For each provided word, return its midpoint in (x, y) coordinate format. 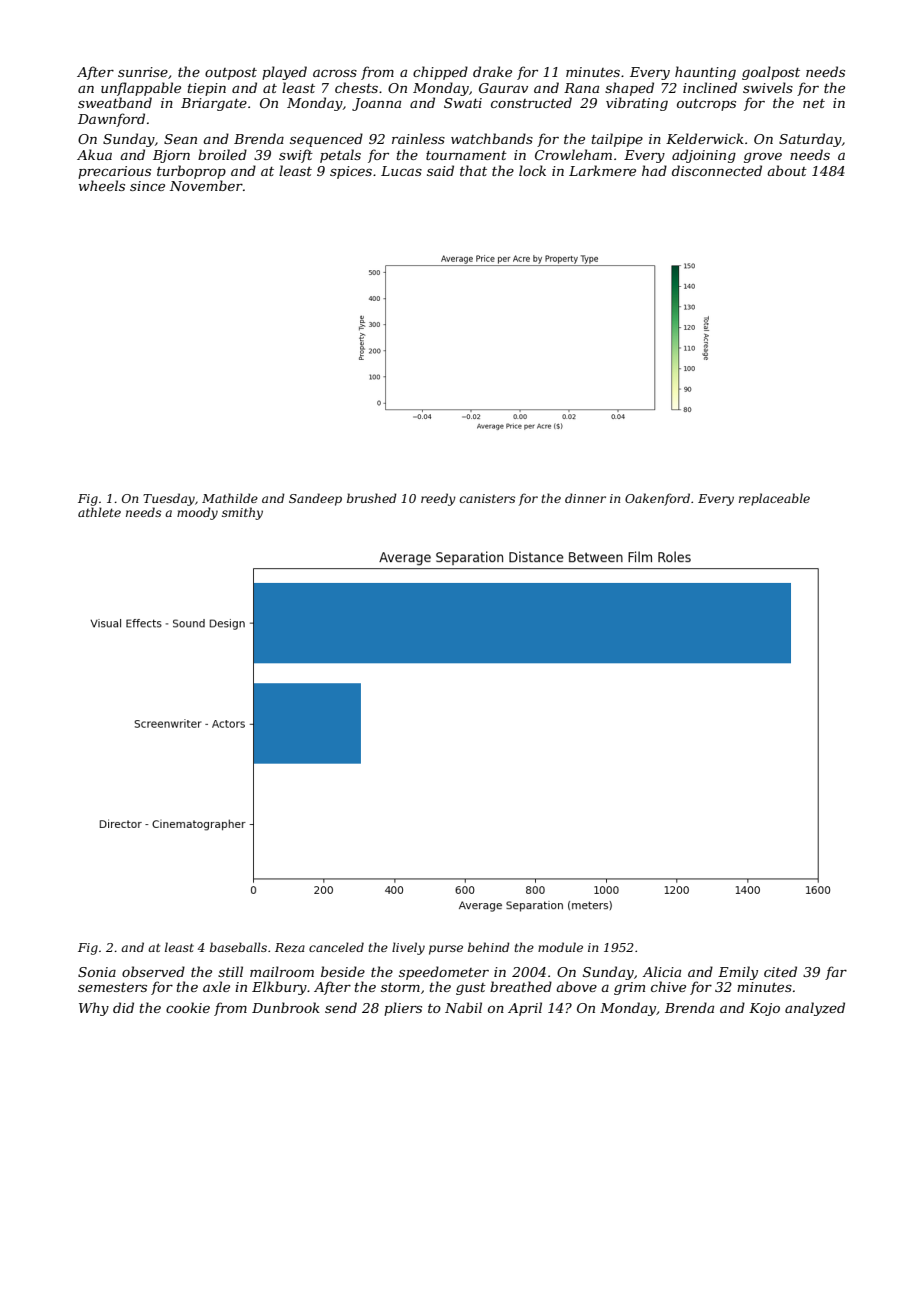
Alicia (661, 971)
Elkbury (279, 988)
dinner (585, 498)
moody (197, 513)
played (284, 73)
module (560, 947)
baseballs (238, 947)
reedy (438, 499)
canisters (487, 498)
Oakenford (657, 499)
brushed (372, 498)
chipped (440, 73)
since (147, 186)
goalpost (771, 73)
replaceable (774, 499)
